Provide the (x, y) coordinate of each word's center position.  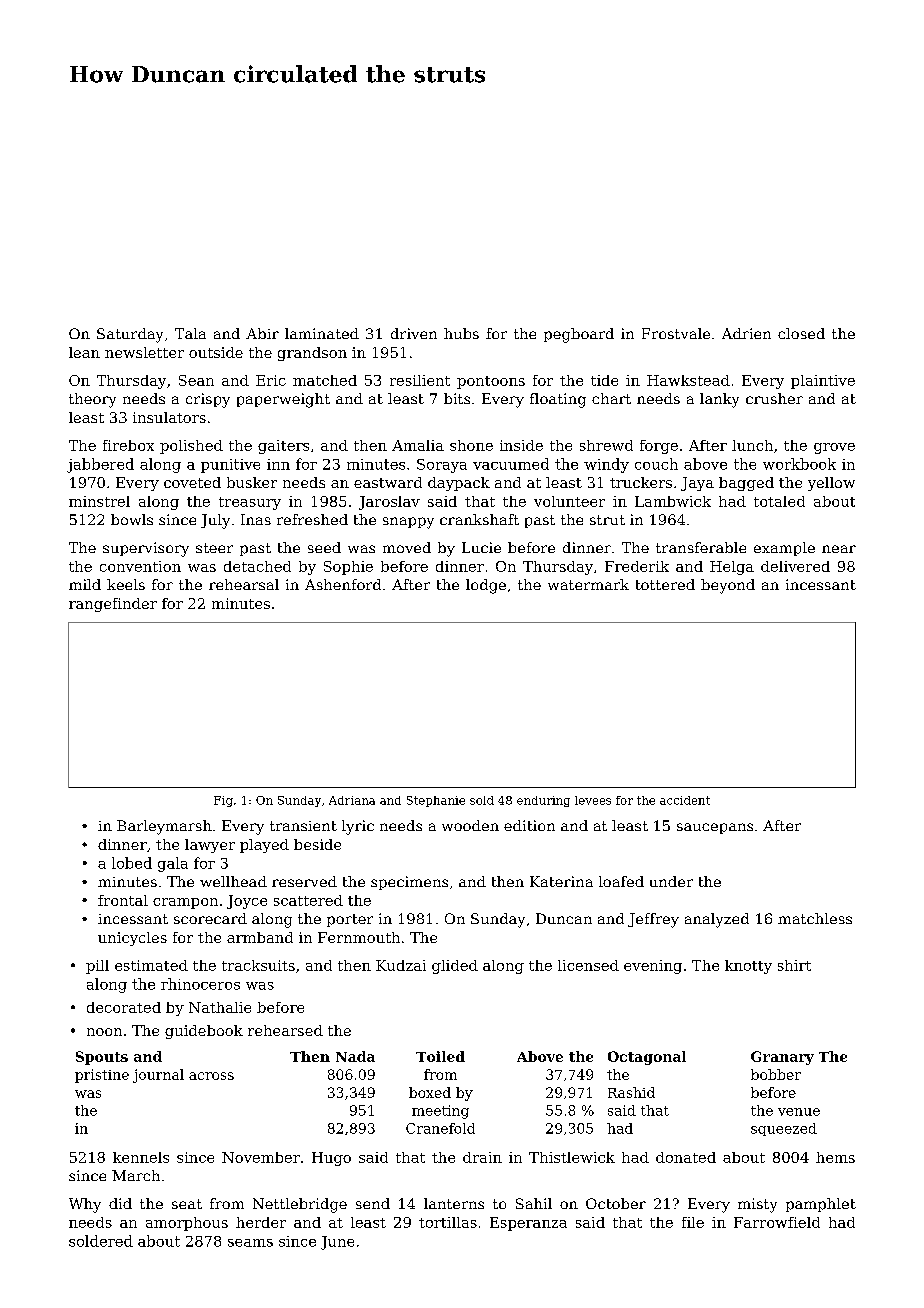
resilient (420, 380)
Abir (262, 333)
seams (250, 1243)
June (337, 1243)
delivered (795, 566)
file (693, 1222)
